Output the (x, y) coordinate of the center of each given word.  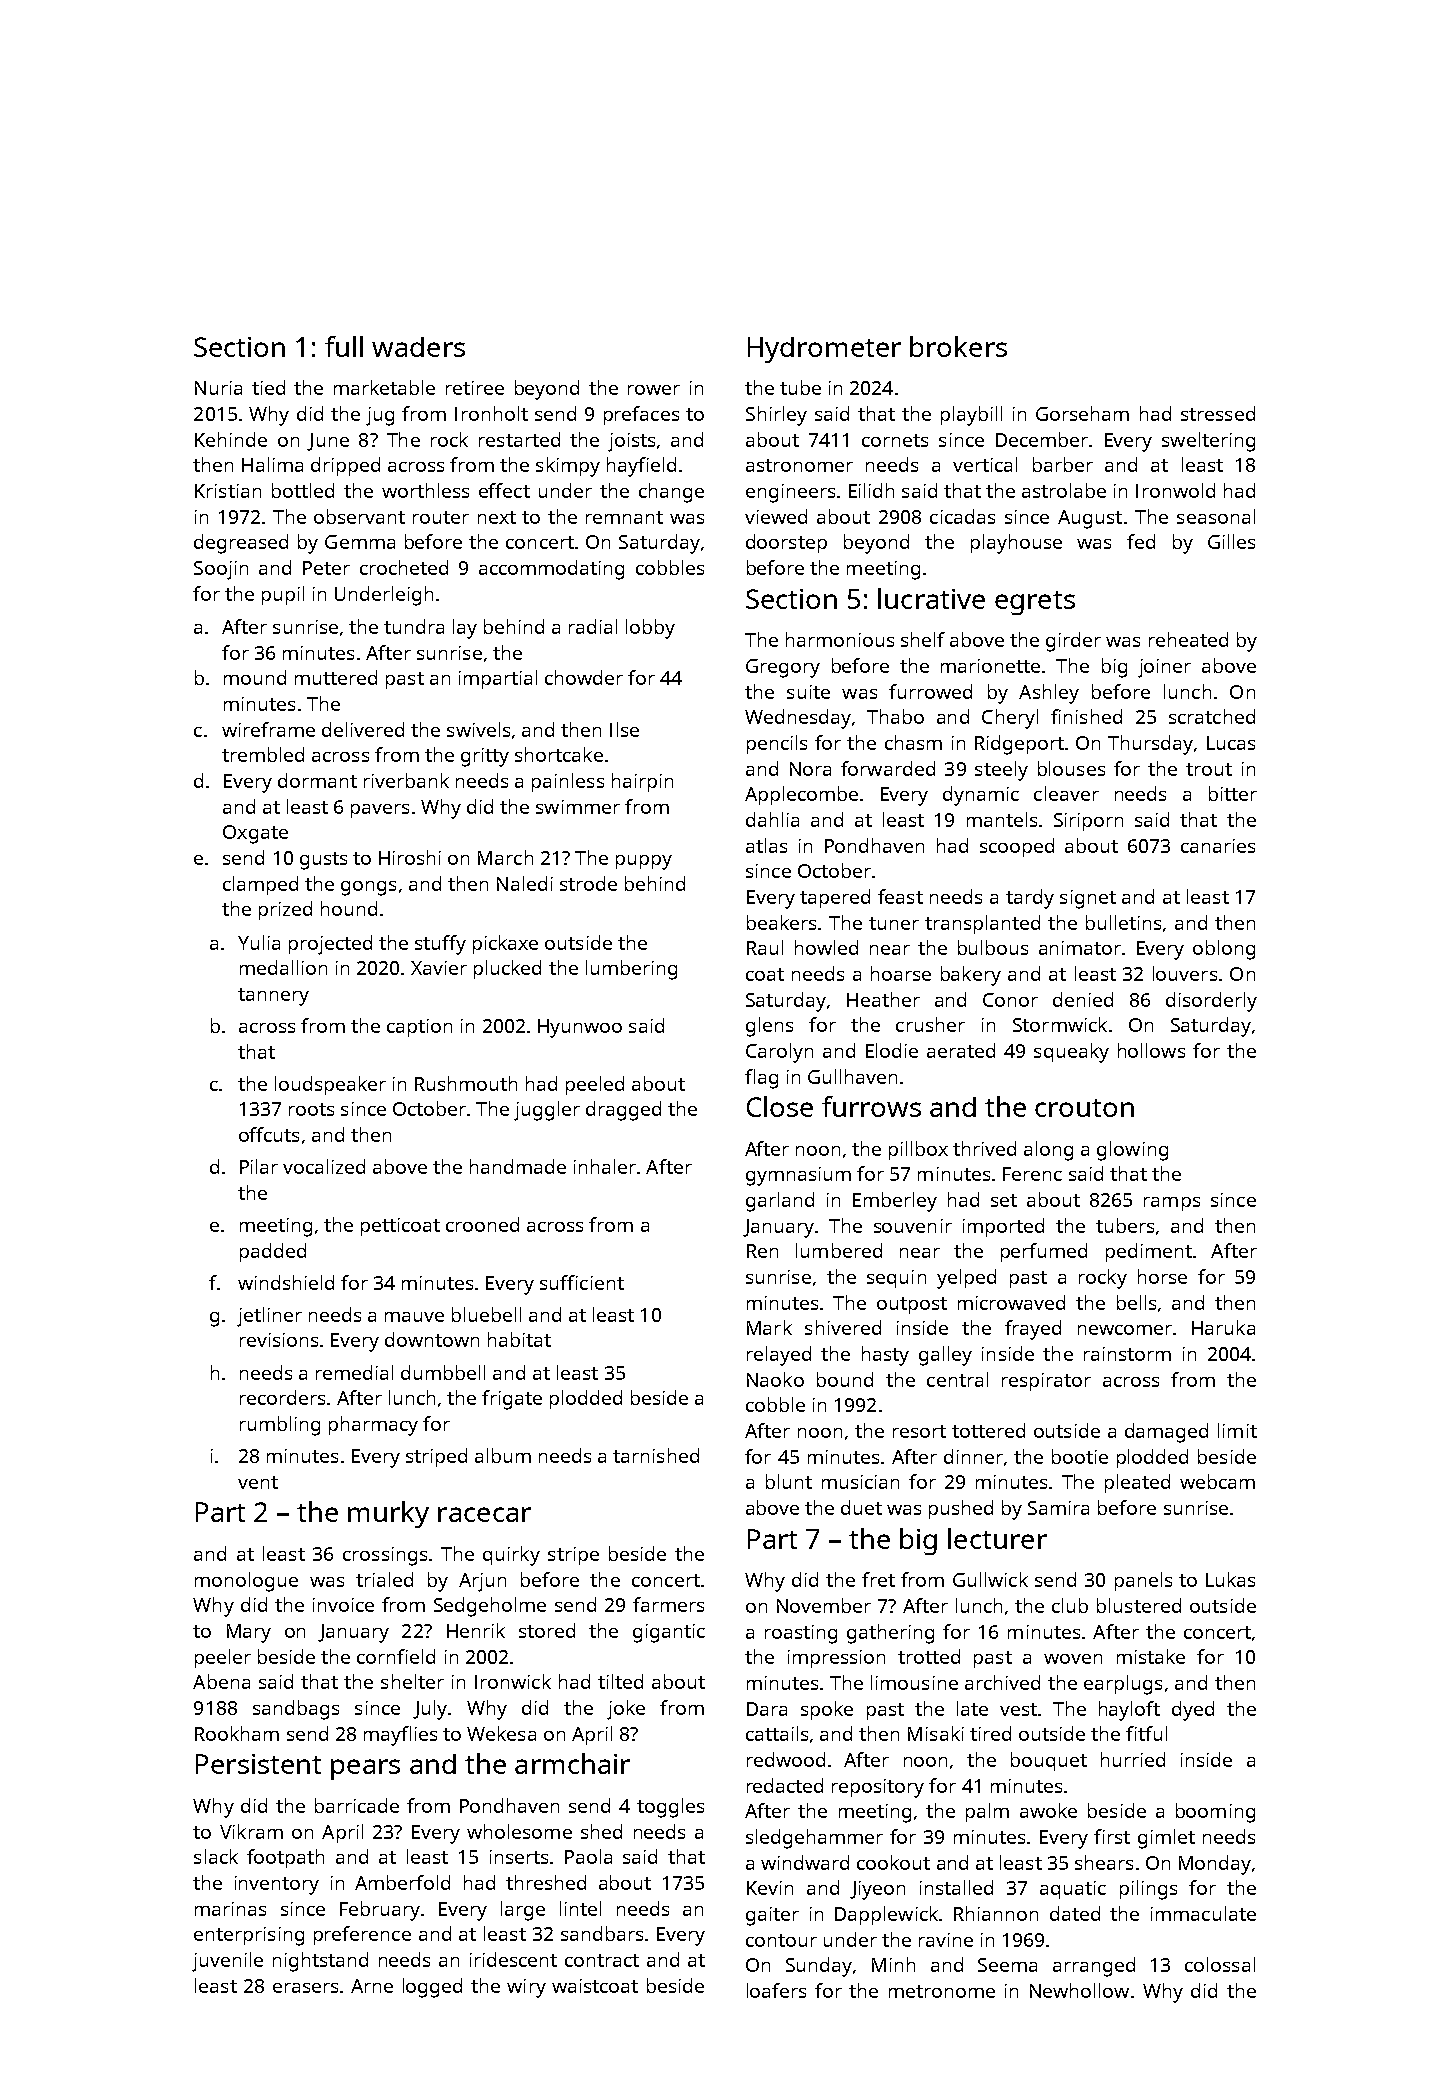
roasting (801, 1634)
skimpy (568, 467)
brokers (958, 346)
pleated (1137, 1483)
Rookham (237, 1733)
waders (418, 347)
